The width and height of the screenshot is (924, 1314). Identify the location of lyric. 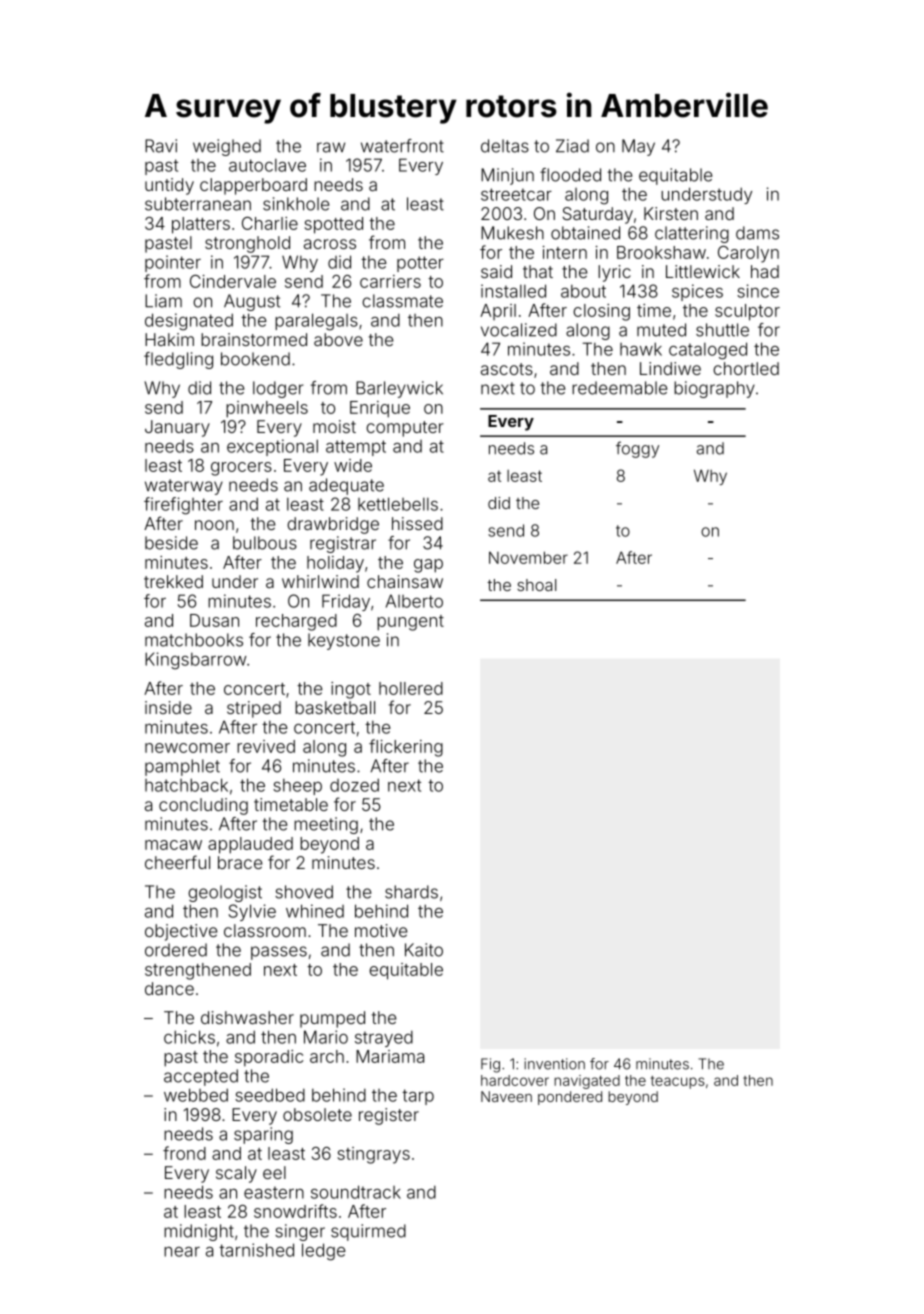
(614, 273).
